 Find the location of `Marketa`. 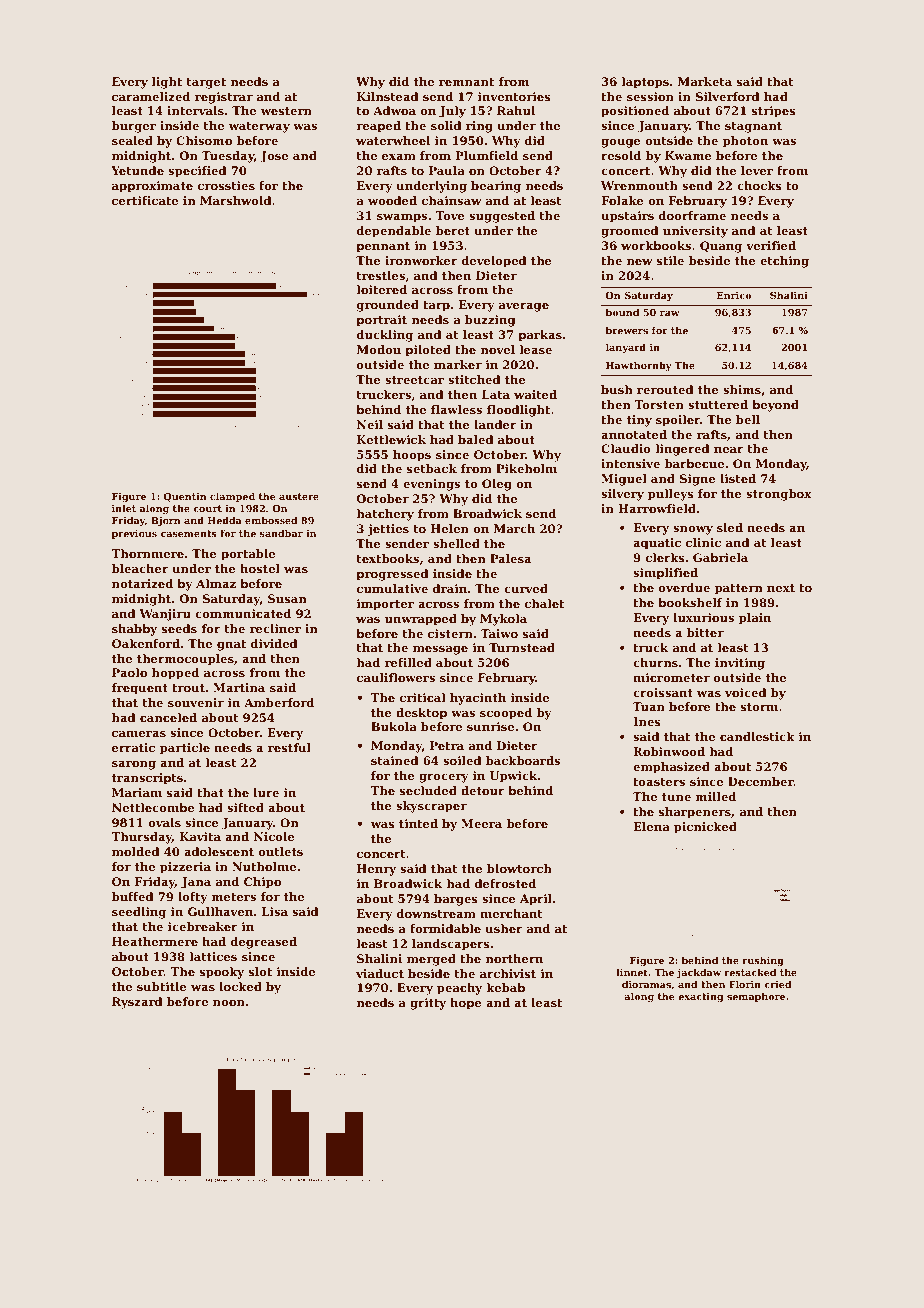

Marketa is located at coordinates (705, 81).
